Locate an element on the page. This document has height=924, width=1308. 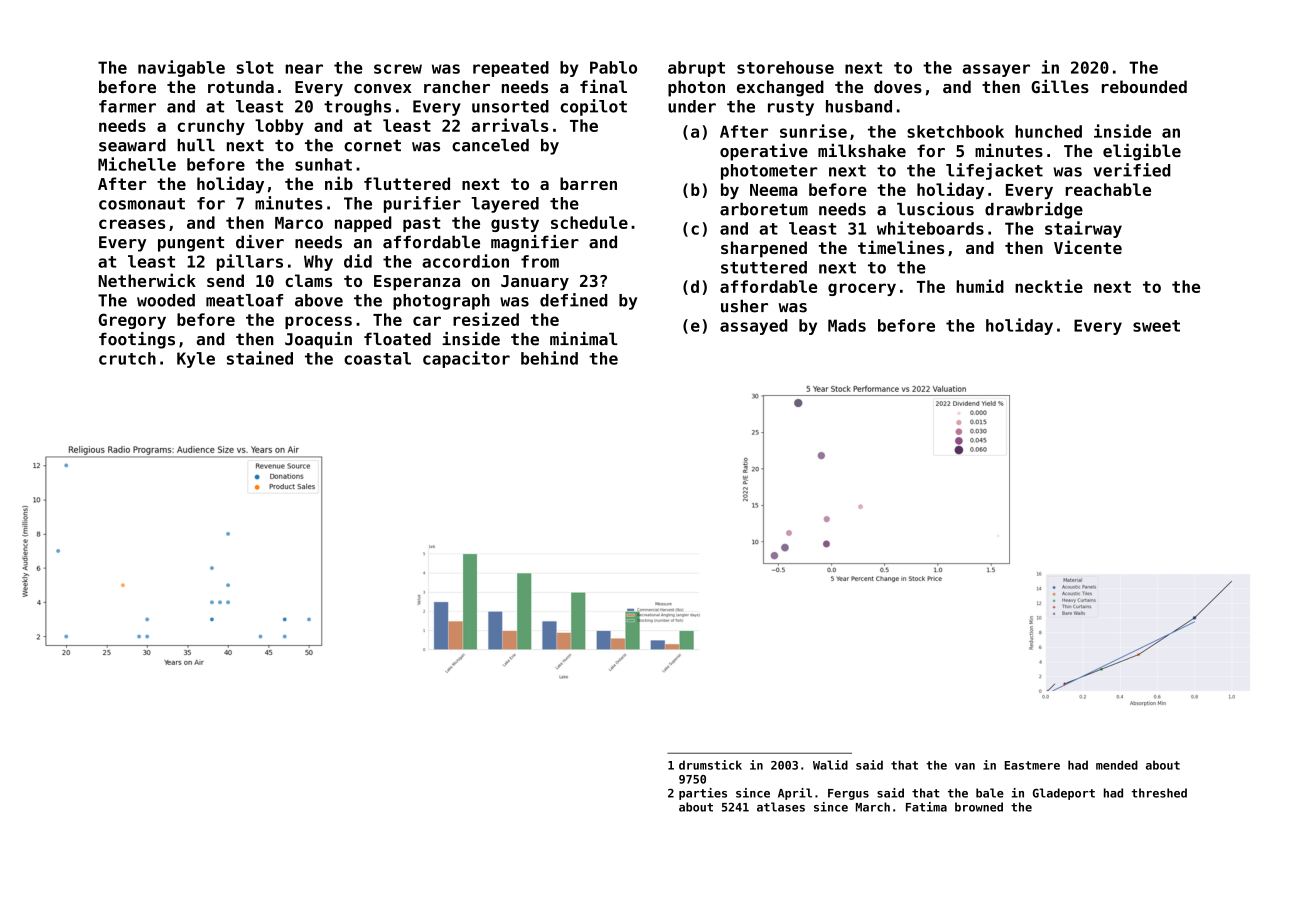
bale is located at coordinates (990, 793).
